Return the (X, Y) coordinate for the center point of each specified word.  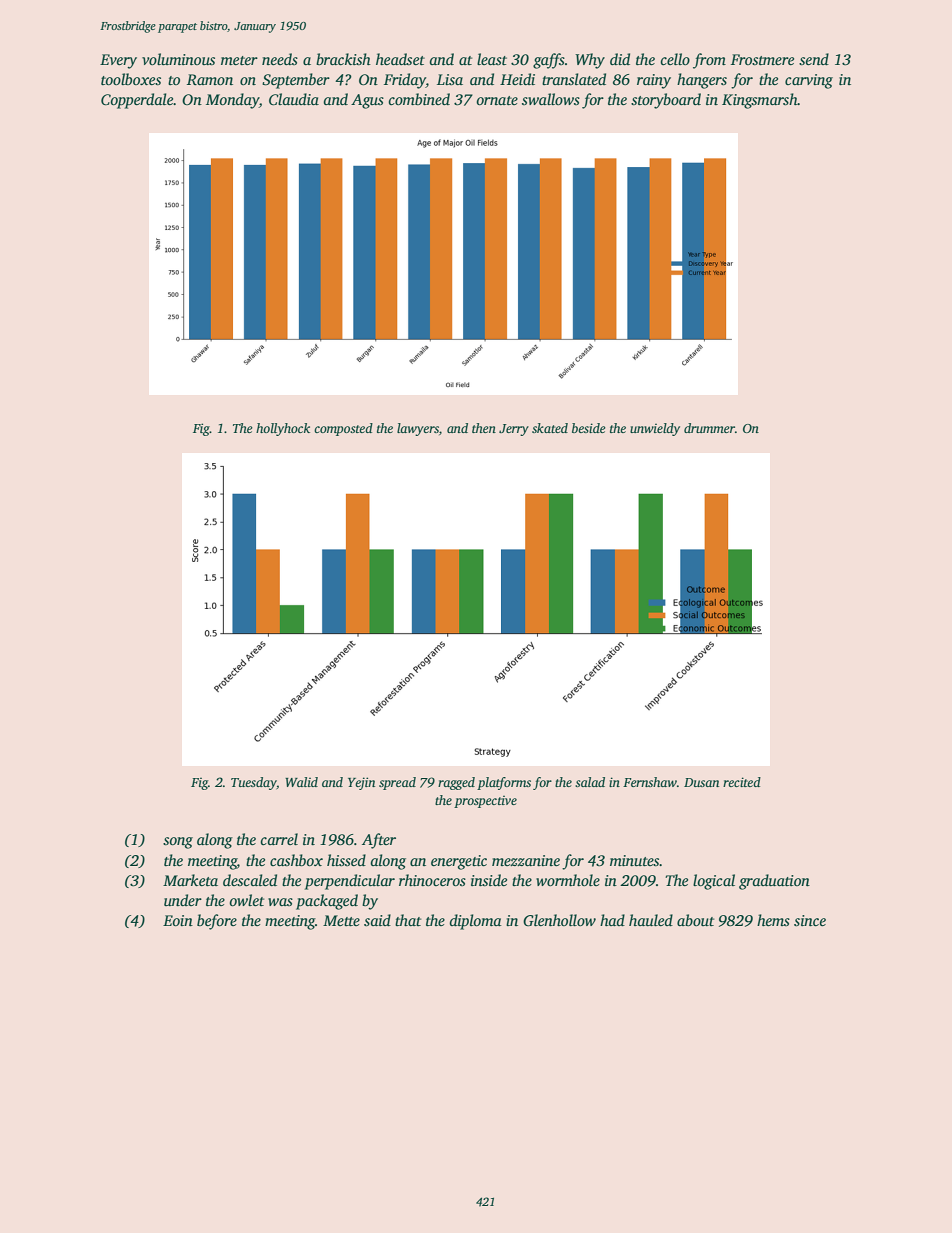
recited (742, 782)
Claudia (294, 99)
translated (574, 79)
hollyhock (283, 429)
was (280, 902)
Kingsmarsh (760, 101)
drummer (709, 428)
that (408, 920)
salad (590, 782)
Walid (301, 782)
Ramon (210, 79)
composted (343, 429)
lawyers (418, 429)
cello (675, 59)
